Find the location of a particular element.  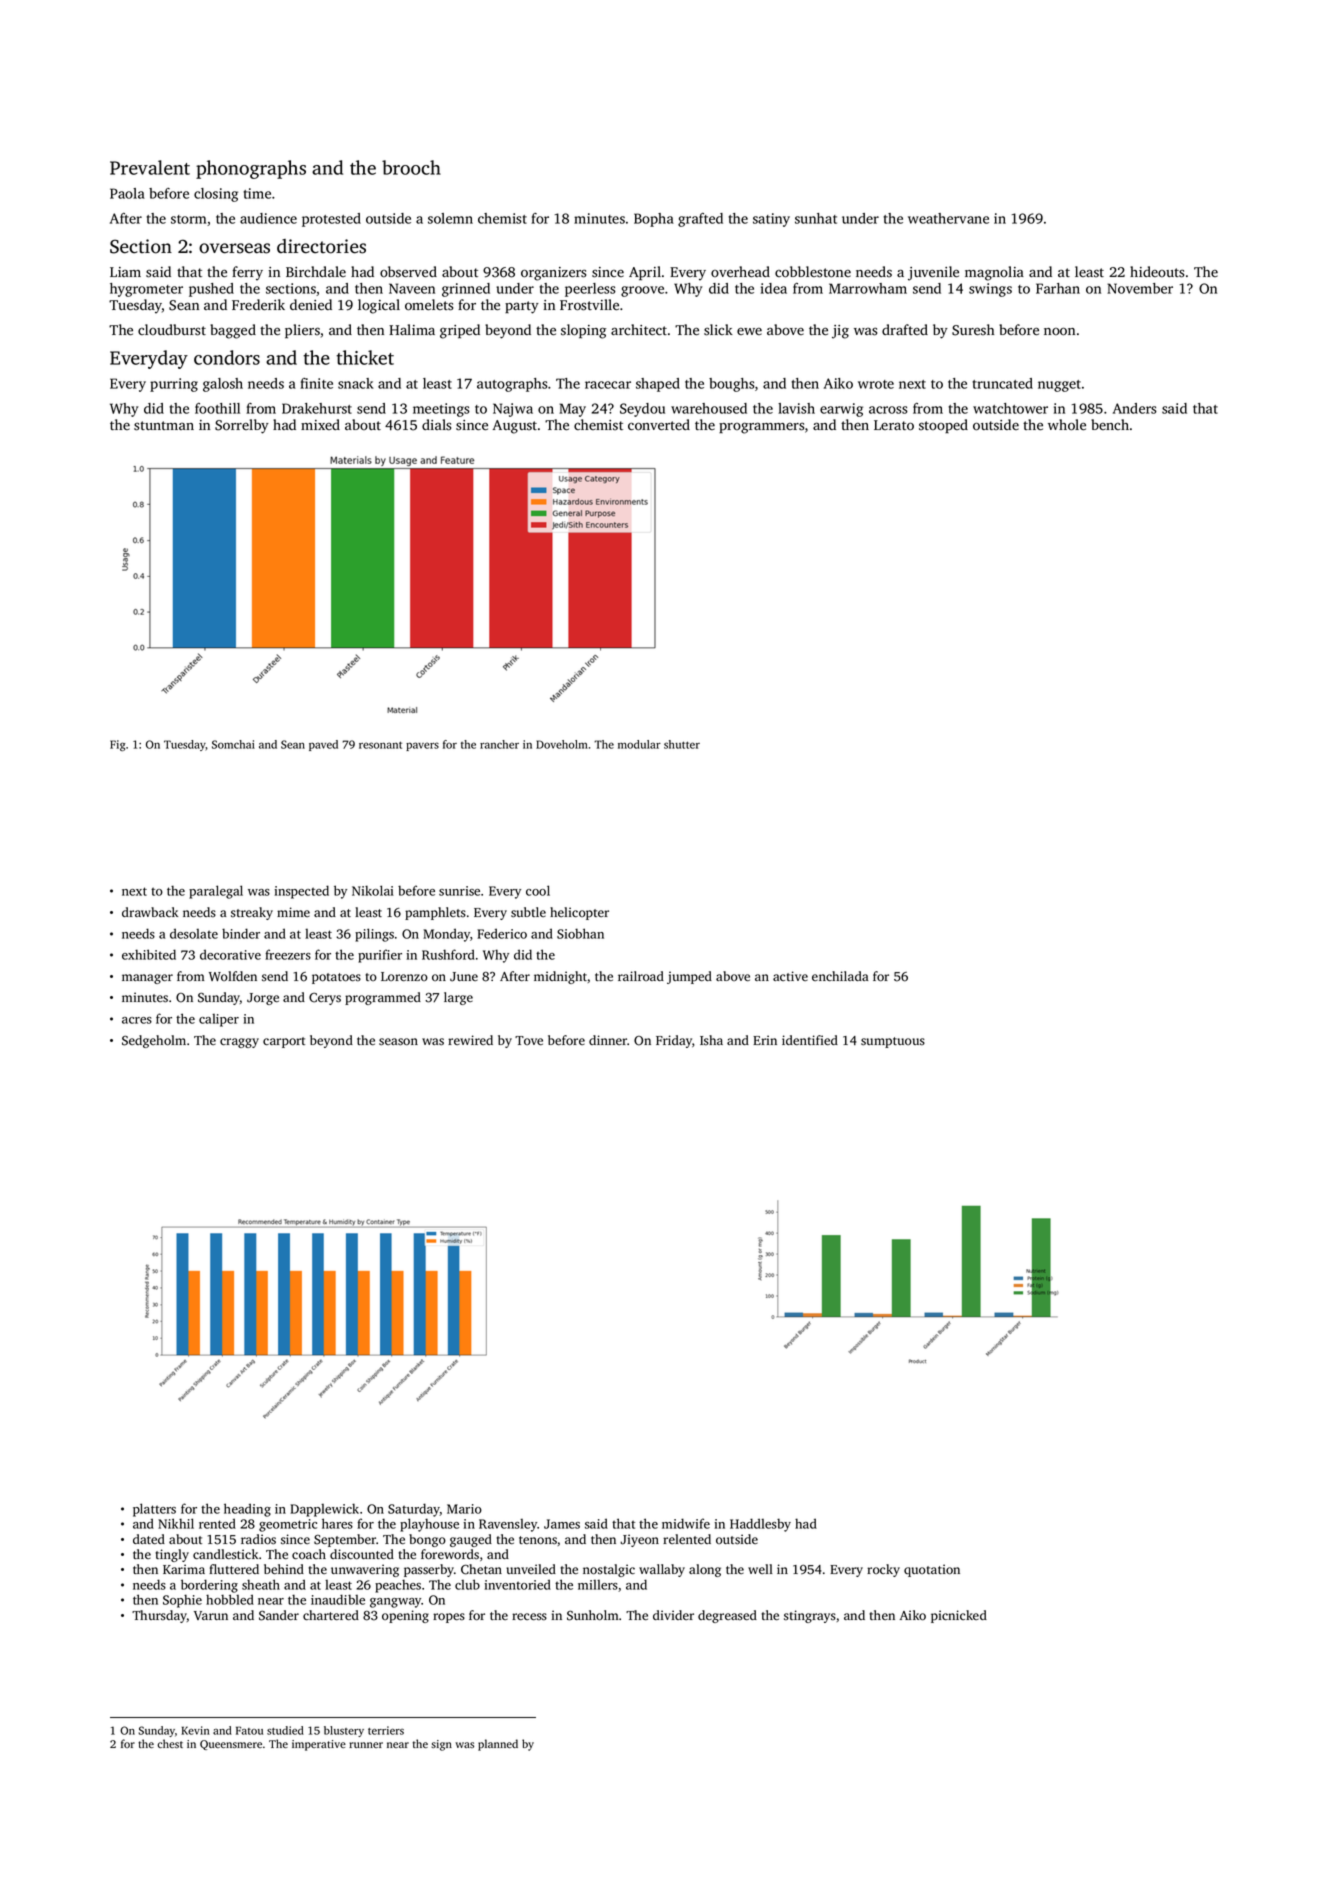

purring is located at coordinates (174, 385).
